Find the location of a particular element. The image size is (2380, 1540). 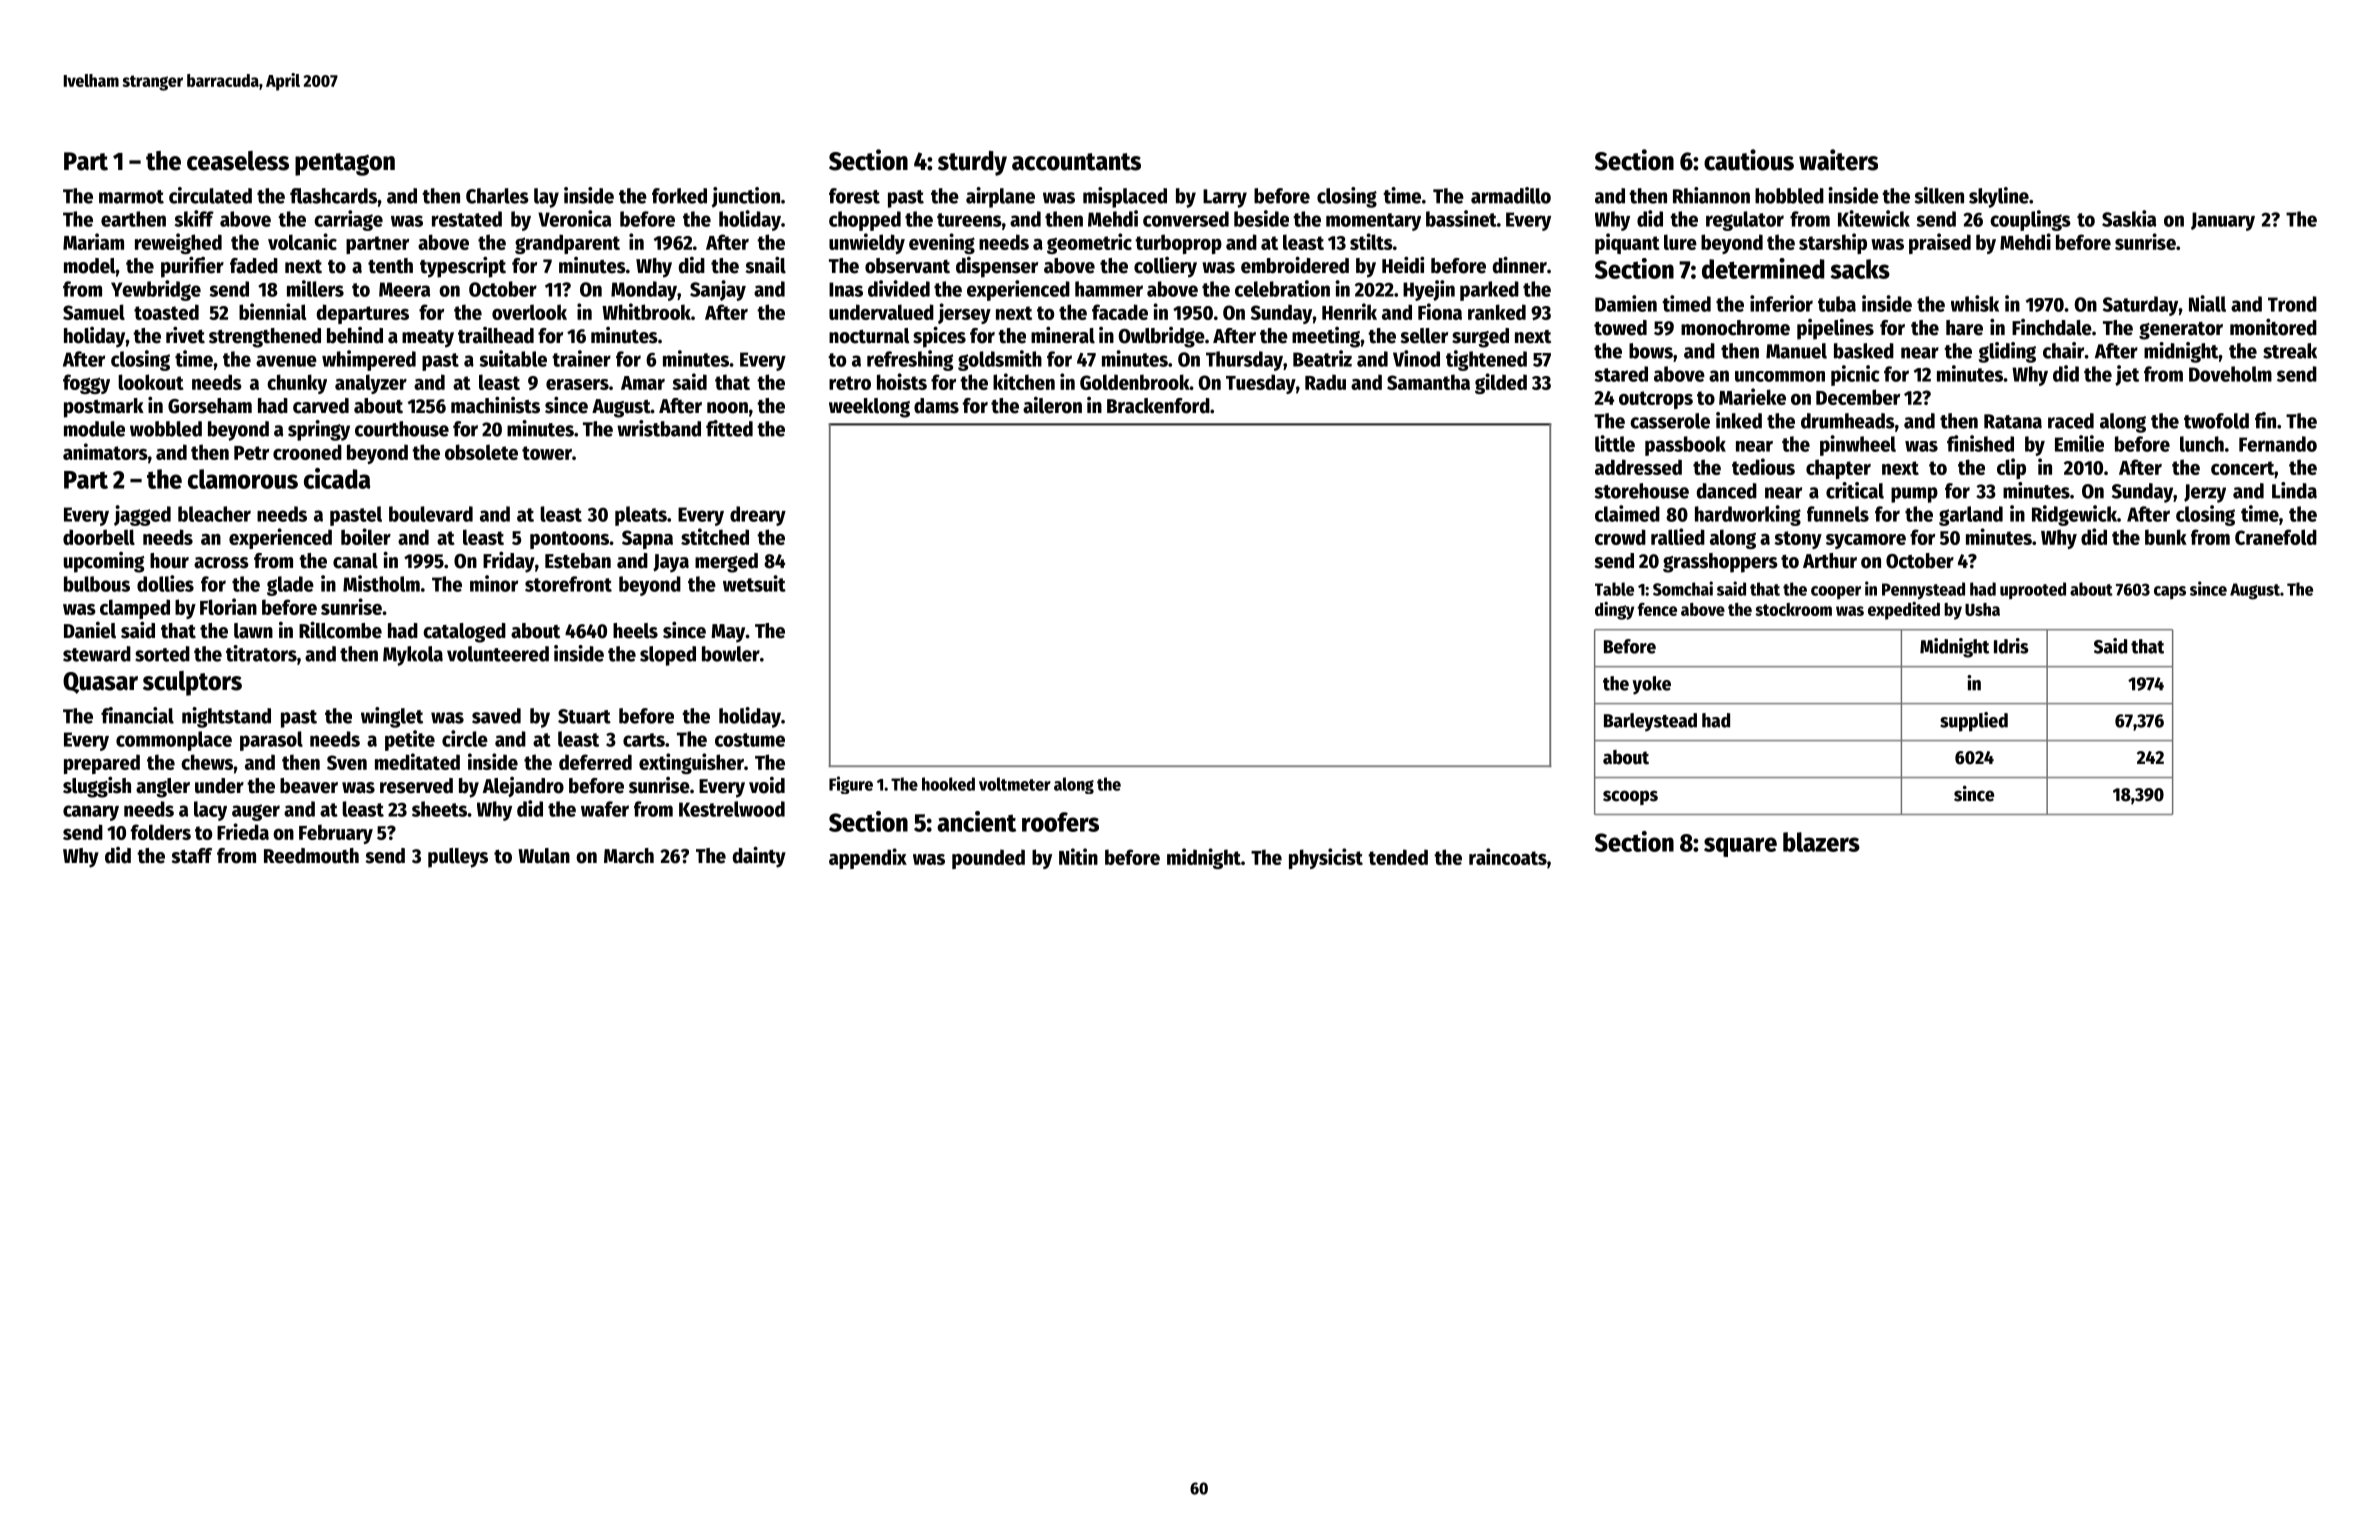

Doveholm is located at coordinates (2230, 374).
